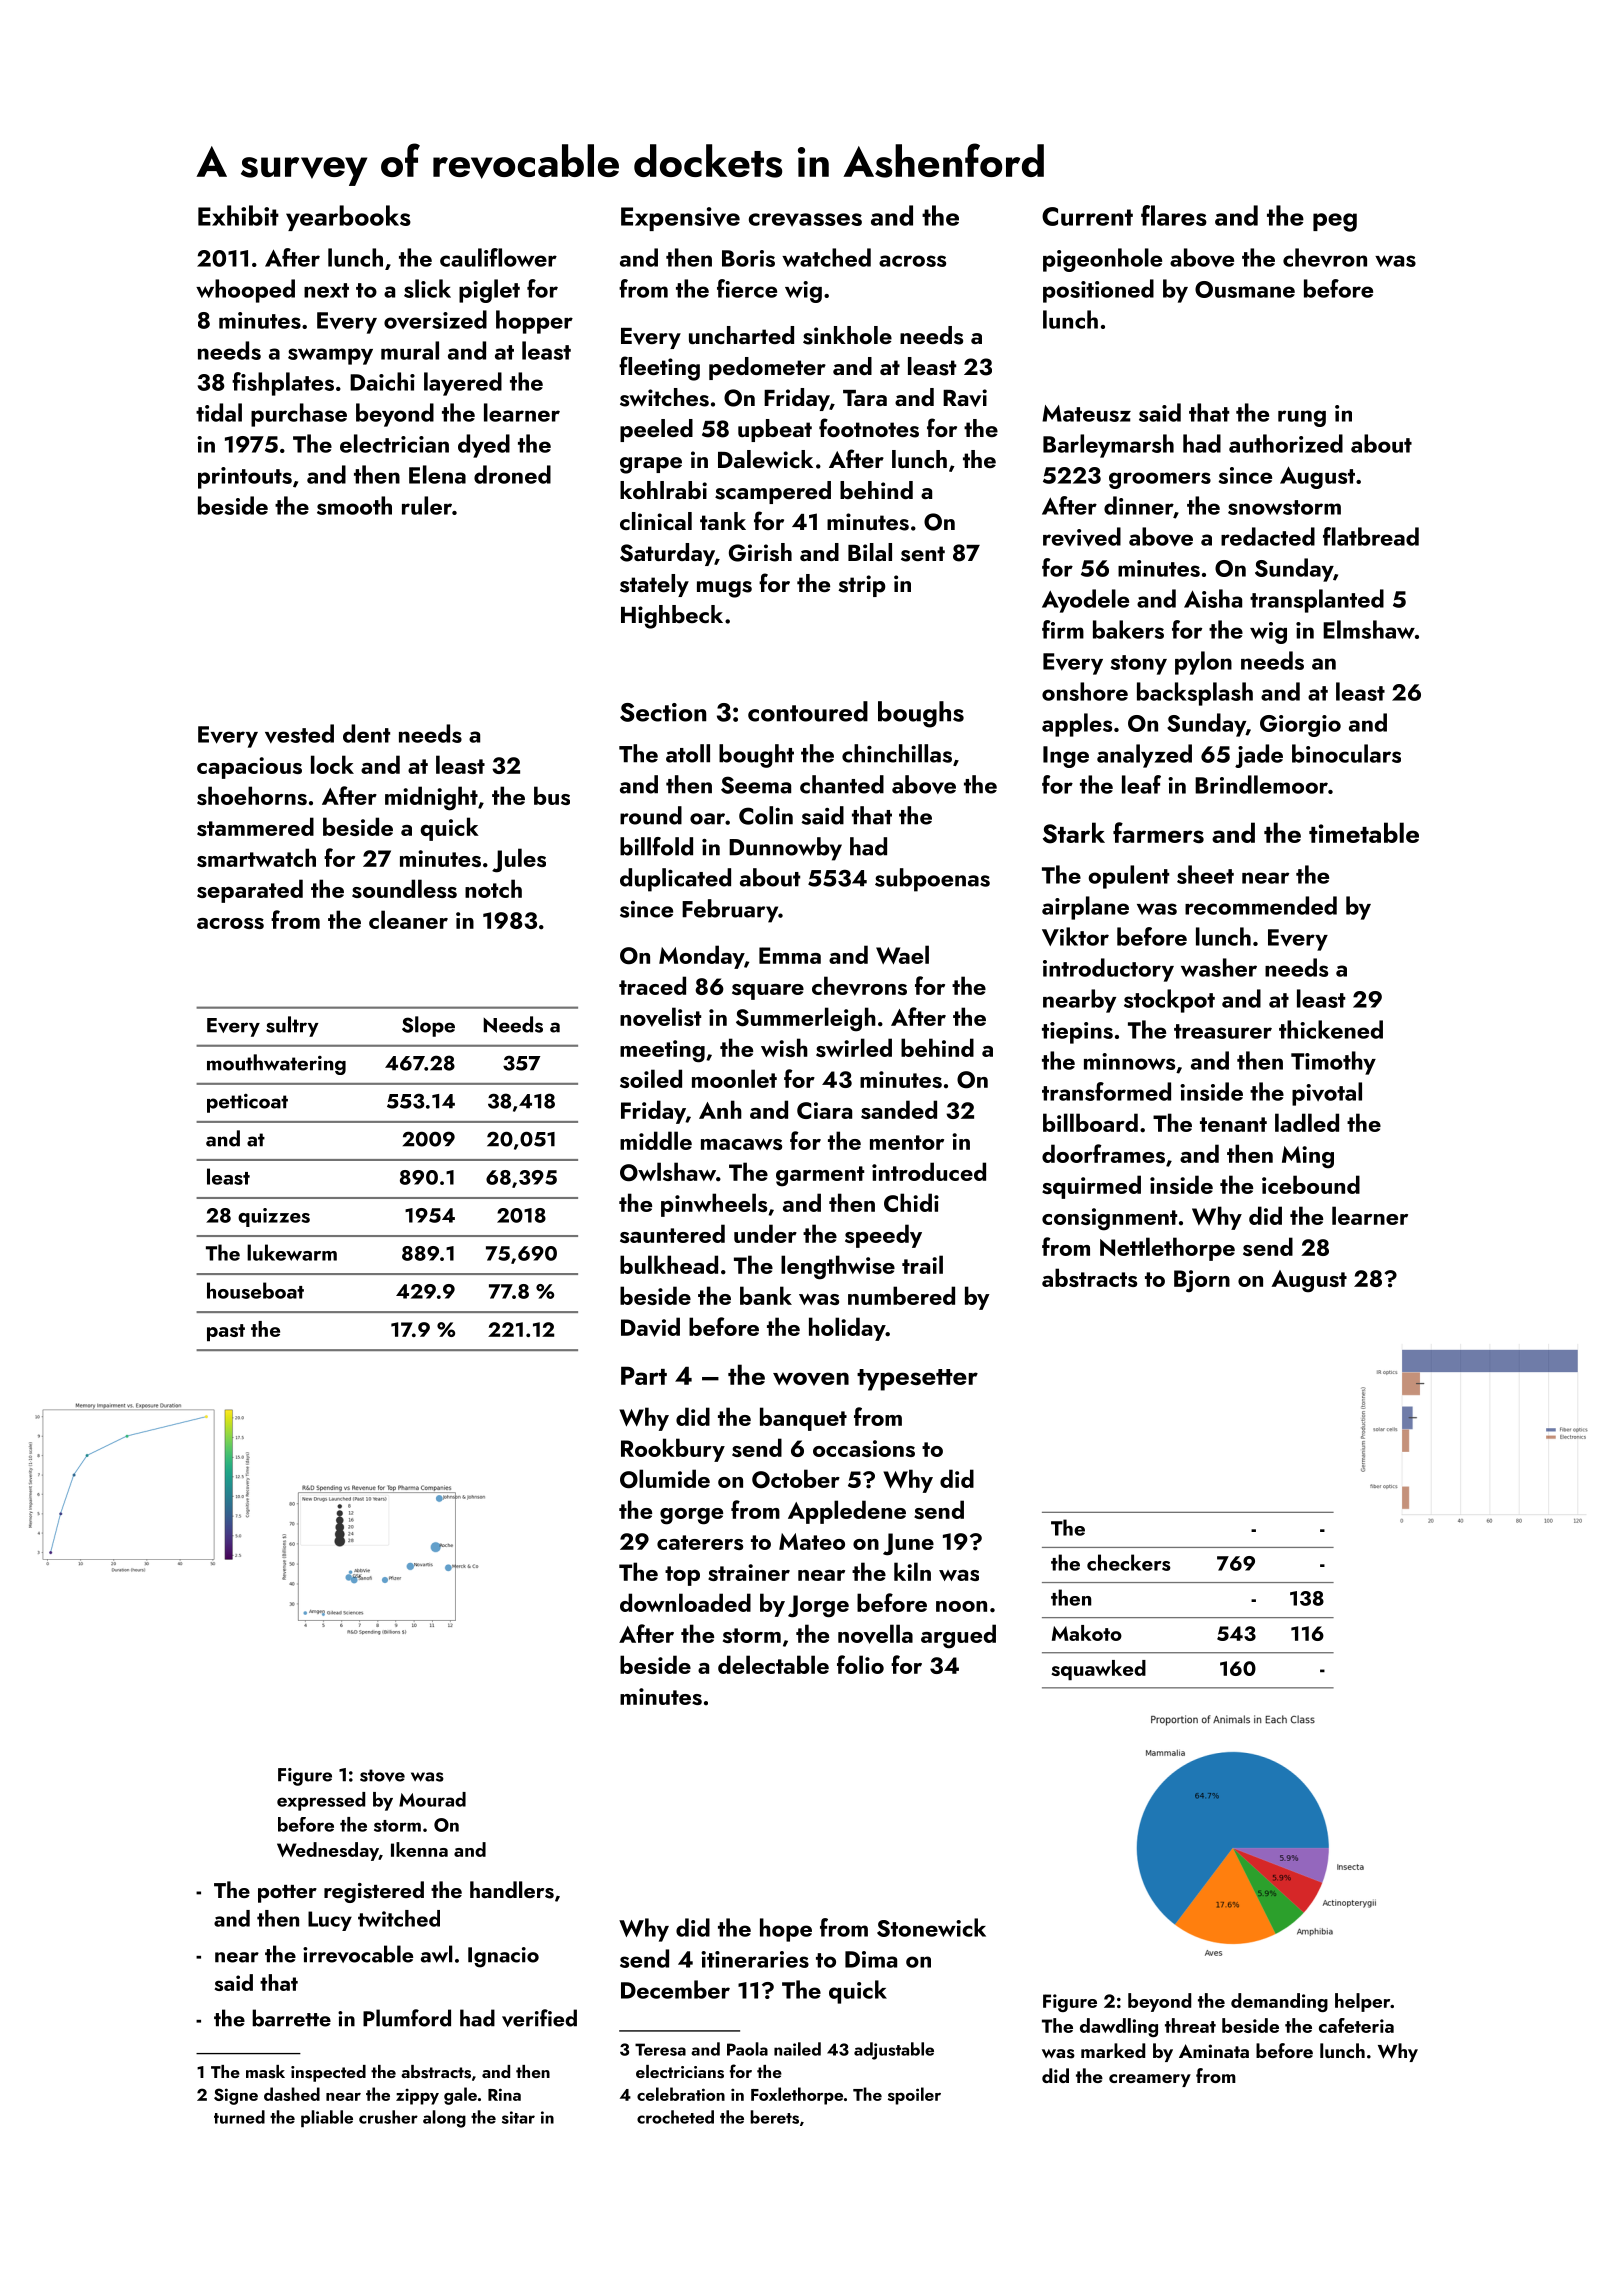 This screenshot has height=2292, width=1620. Describe the element at coordinates (484, 446) in the screenshot. I see `dyed` at that location.
